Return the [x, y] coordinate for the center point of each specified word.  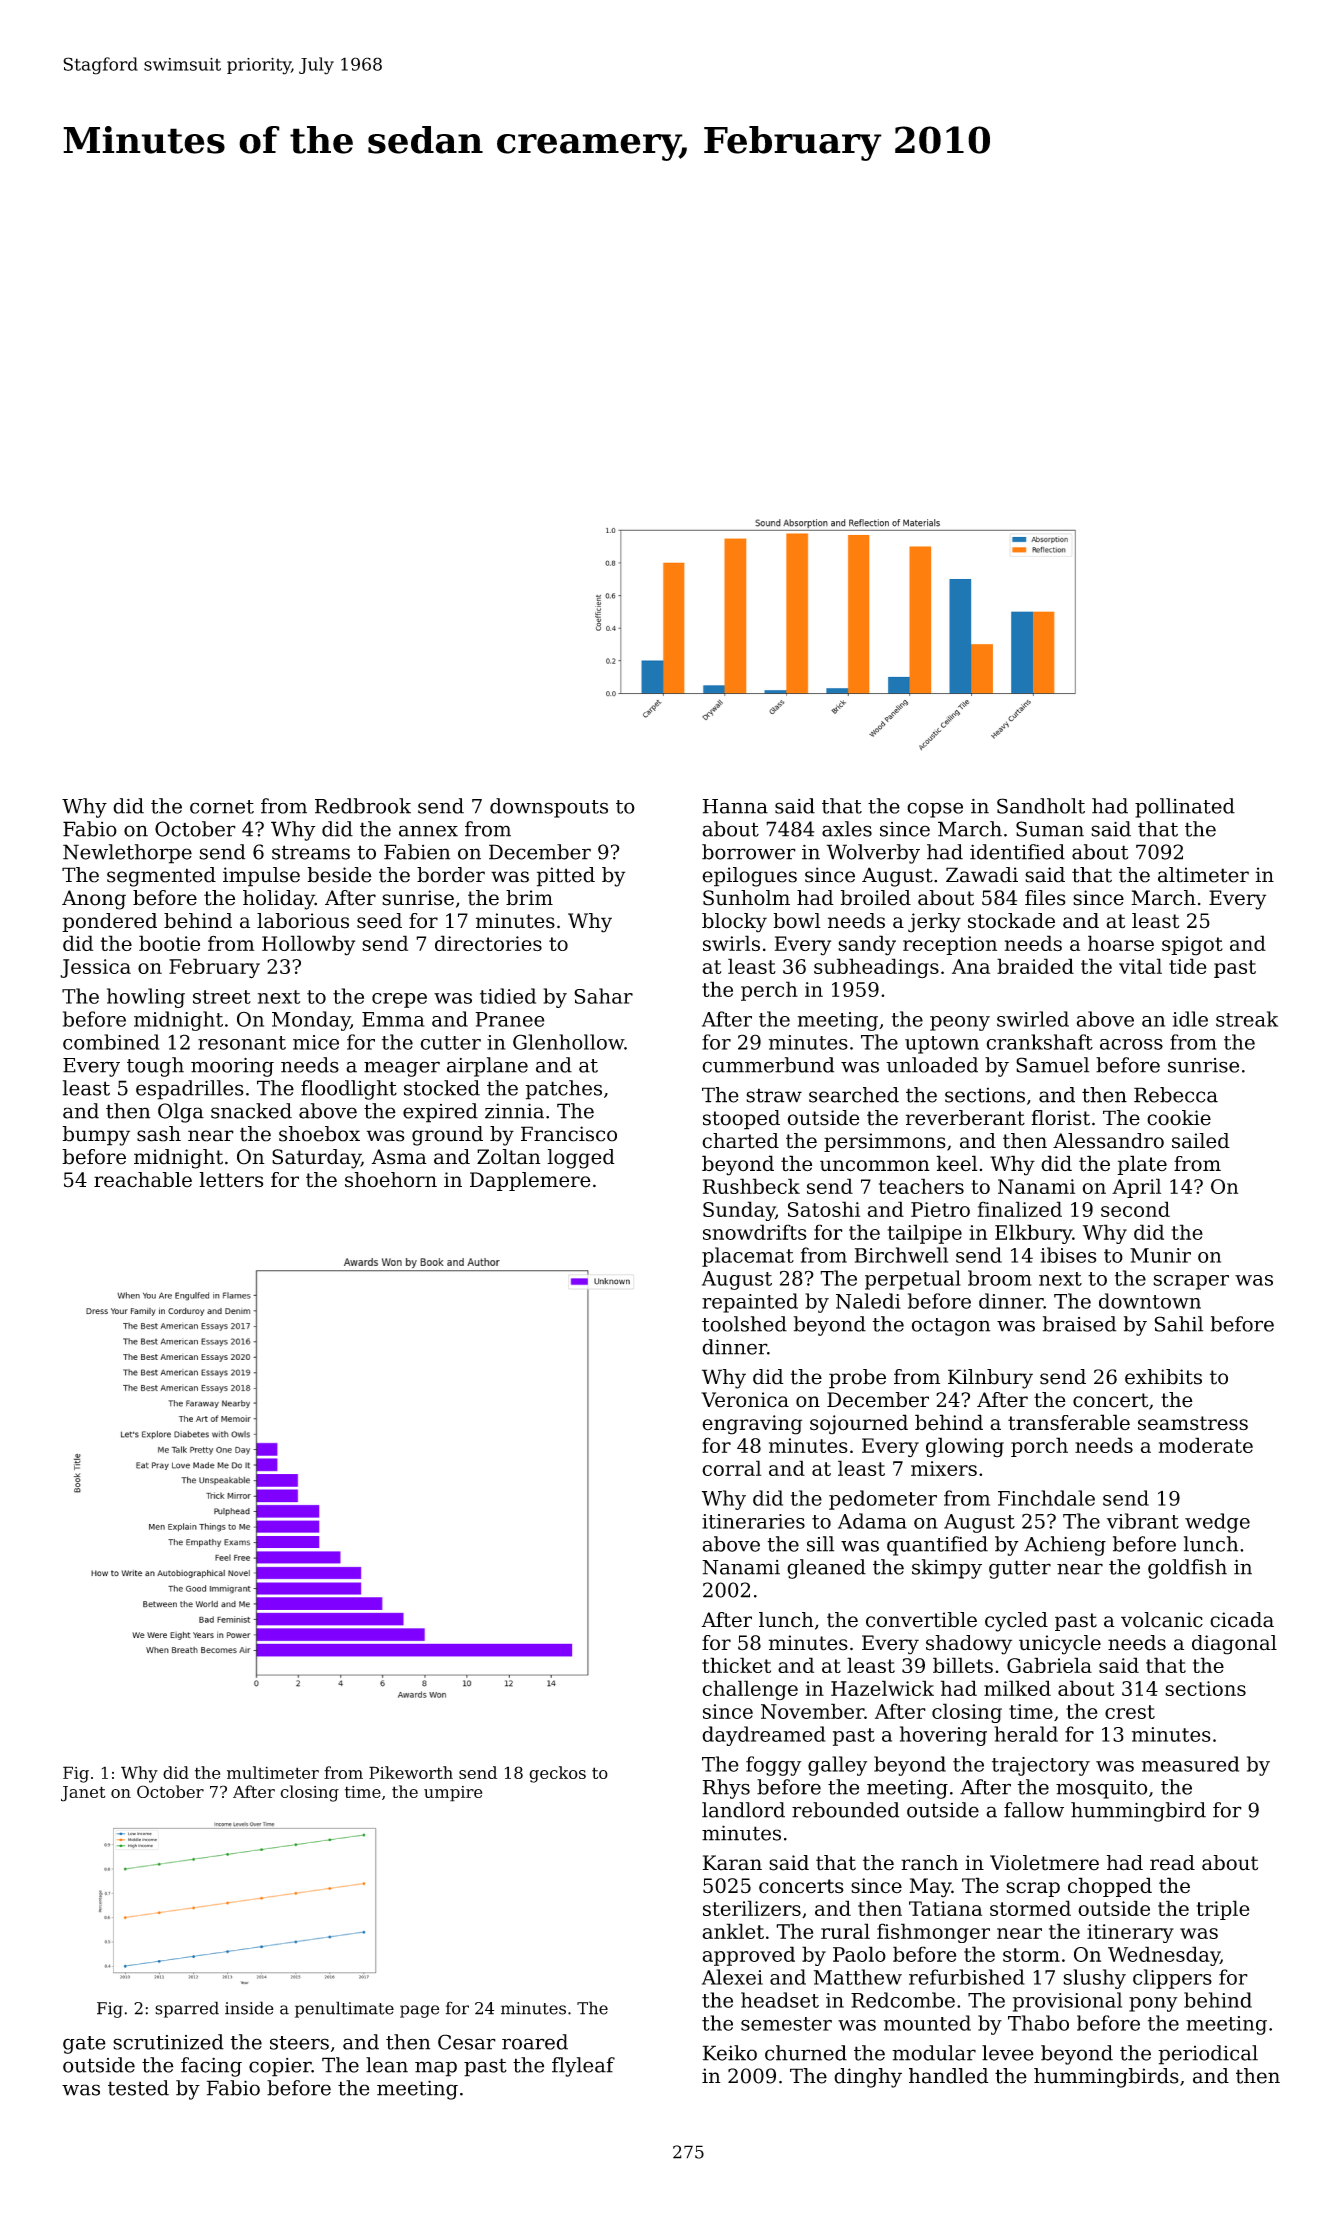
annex [428, 831]
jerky [934, 923]
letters [231, 1180]
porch [1039, 1447]
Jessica [95, 968]
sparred [187, 2009]
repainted [750, 1303]
